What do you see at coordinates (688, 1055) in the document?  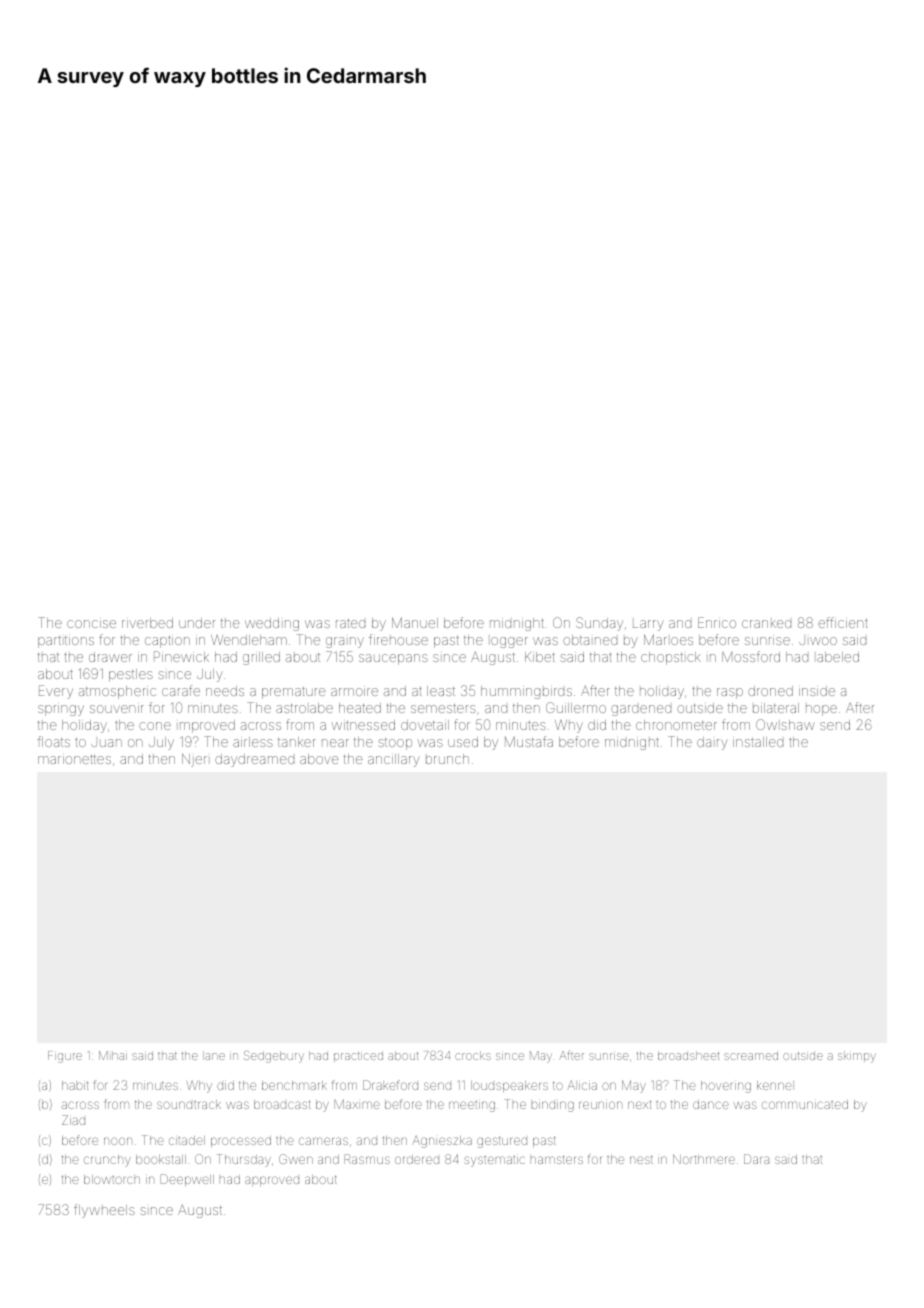 I see `broadsheet` at bounding box center [688, 1055].
